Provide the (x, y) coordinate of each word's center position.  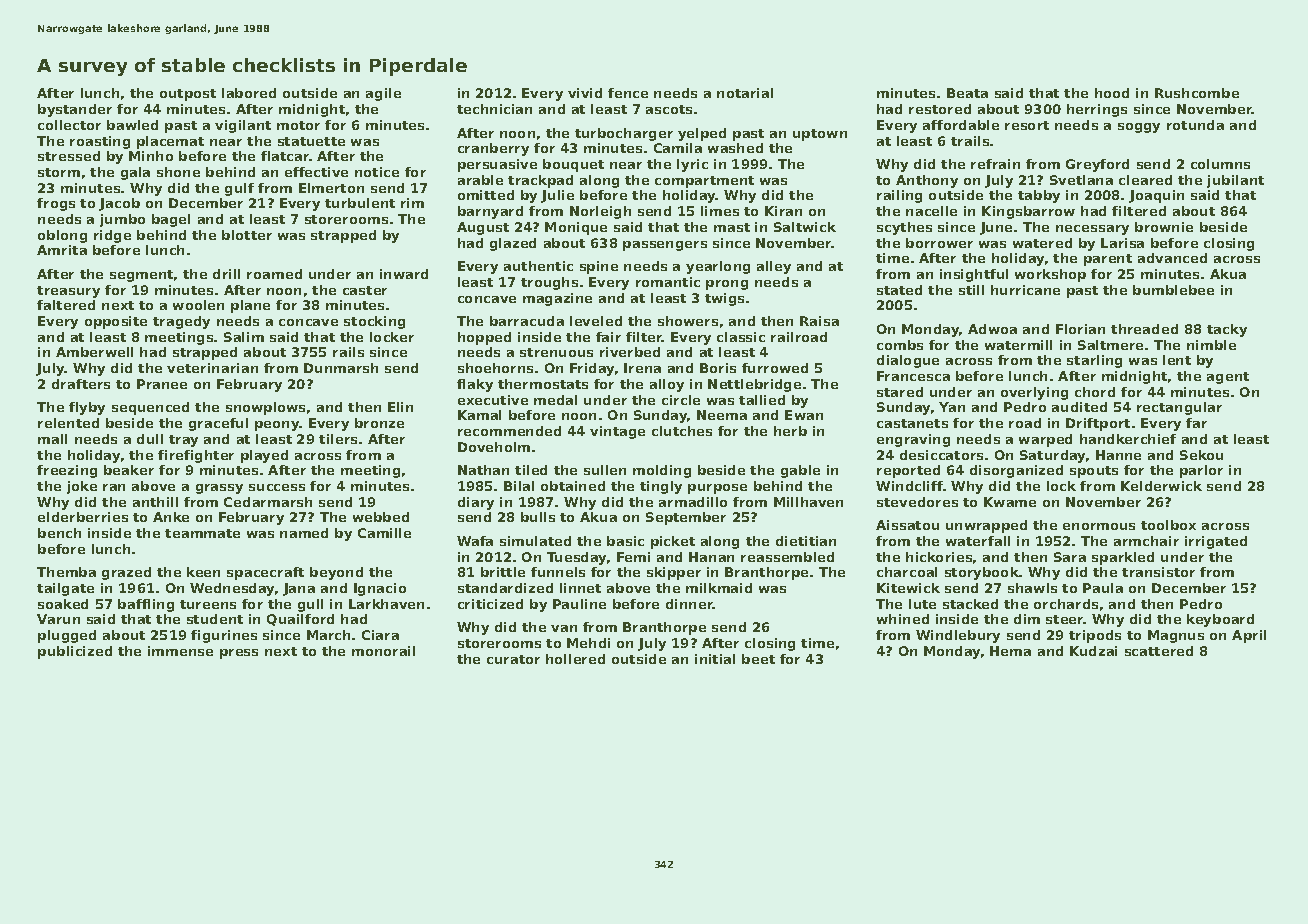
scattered (1159, 651)
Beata (967, 93)
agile (383, 94)
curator (513, 659)
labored (249, 93)
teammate (202, 533)
